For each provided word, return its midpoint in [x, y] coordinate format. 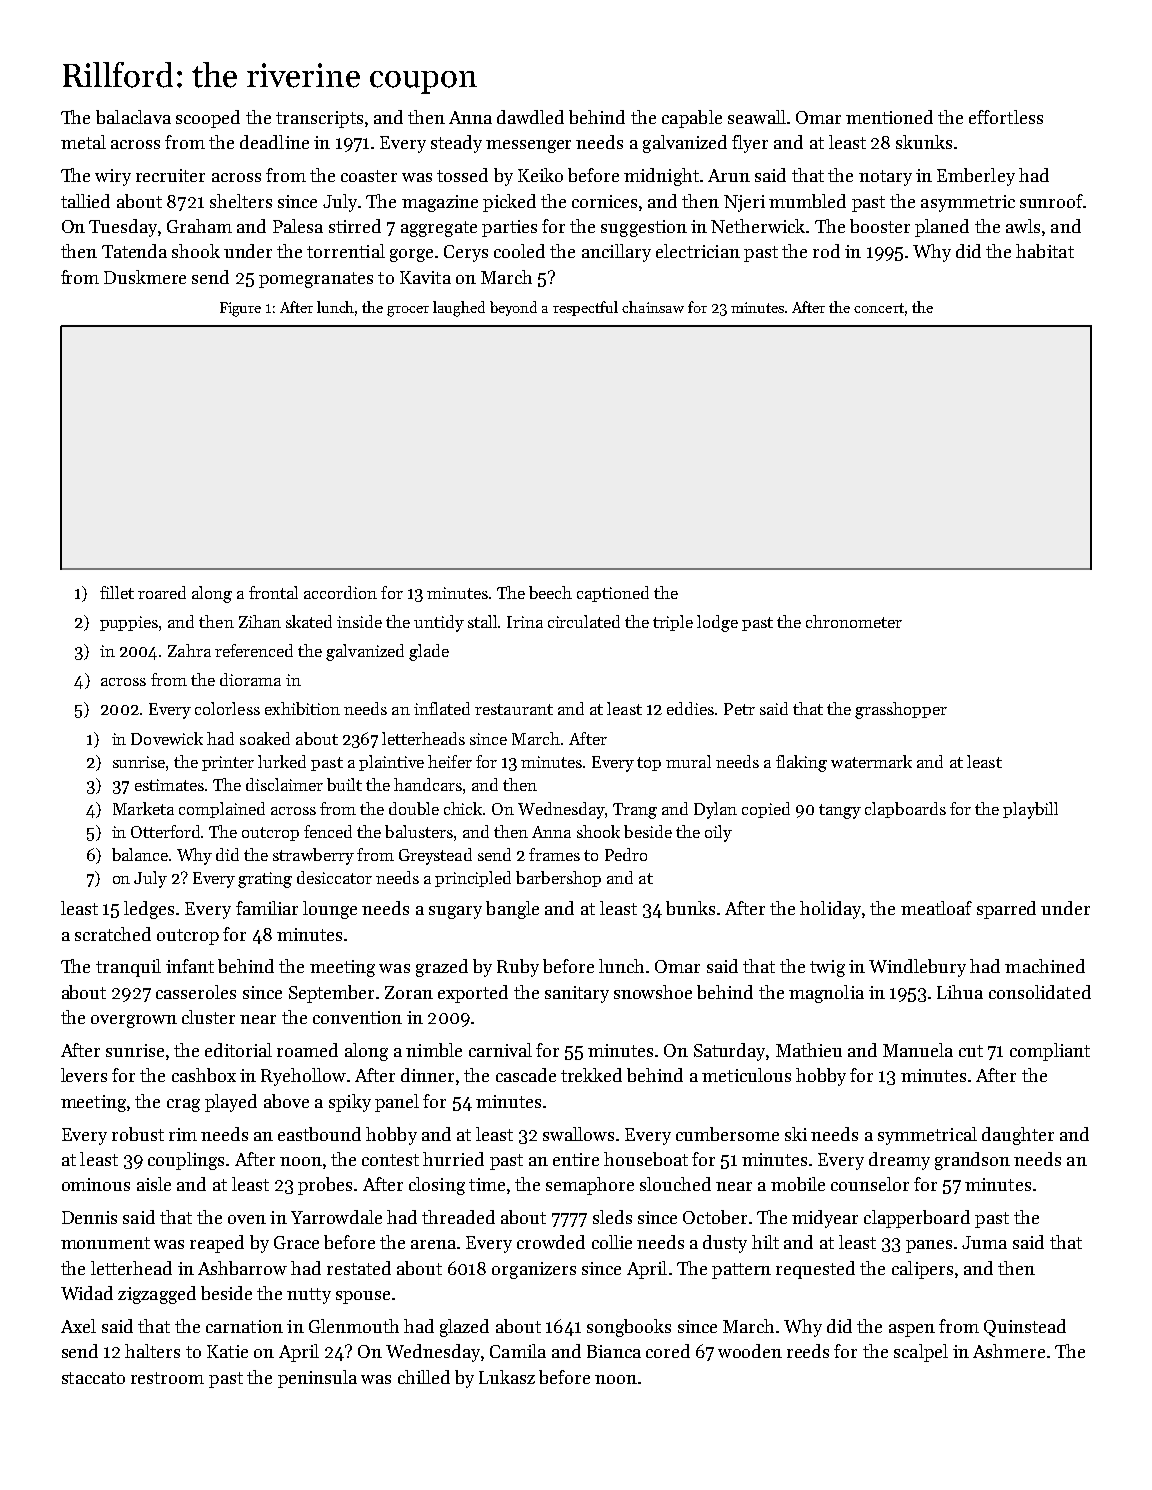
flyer [750, 144]
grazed [442, 968]
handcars [428, 784]
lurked [282, 761]
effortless [1006, 117]
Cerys [466, 253]
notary [885, 178]
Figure [240, 309]
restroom [167, 1378]
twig [827, 968]
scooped [208, 119]
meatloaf [936, 908]
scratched [113, 934]
